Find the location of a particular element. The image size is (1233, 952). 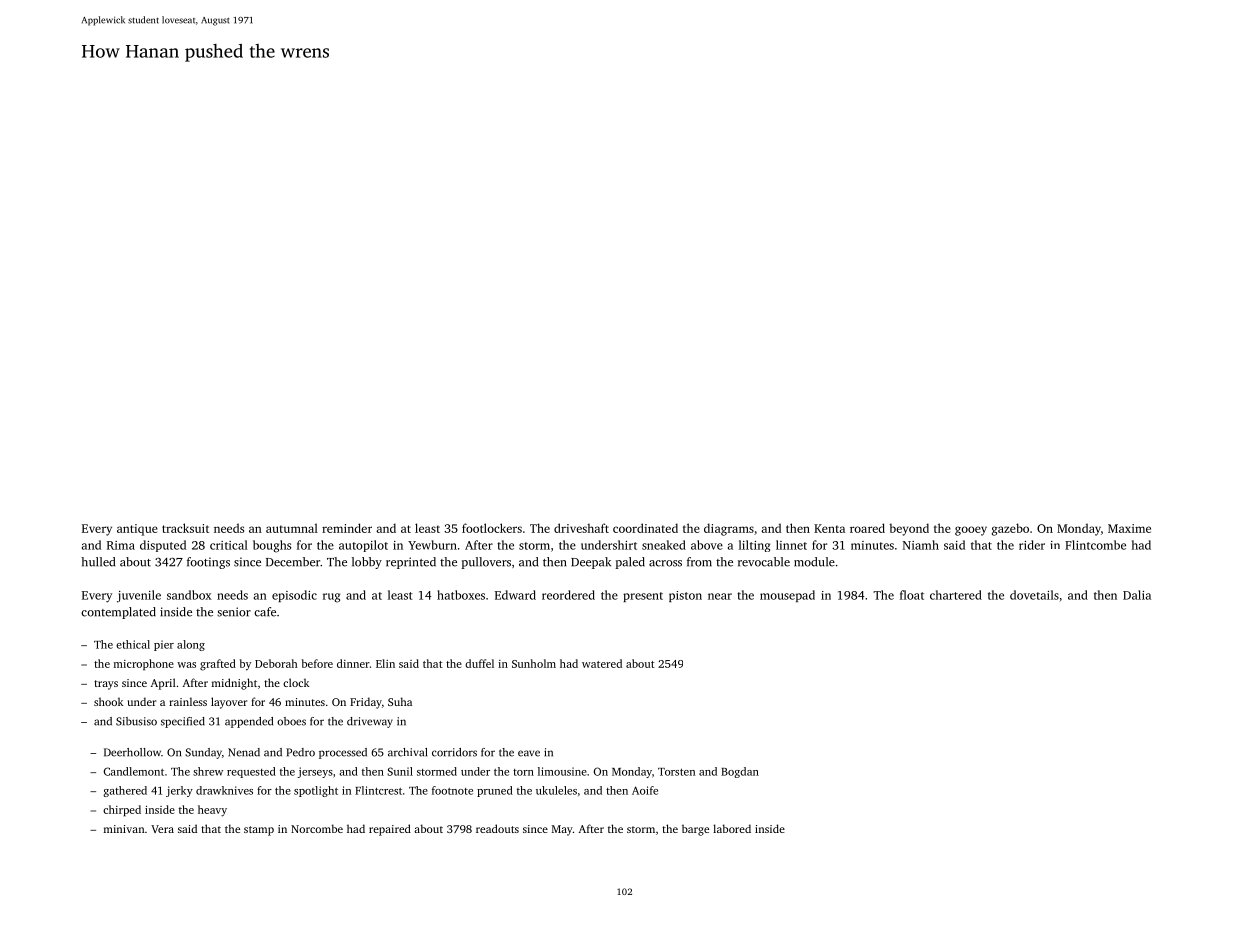

driveway is located at coordinates (370, 722).
